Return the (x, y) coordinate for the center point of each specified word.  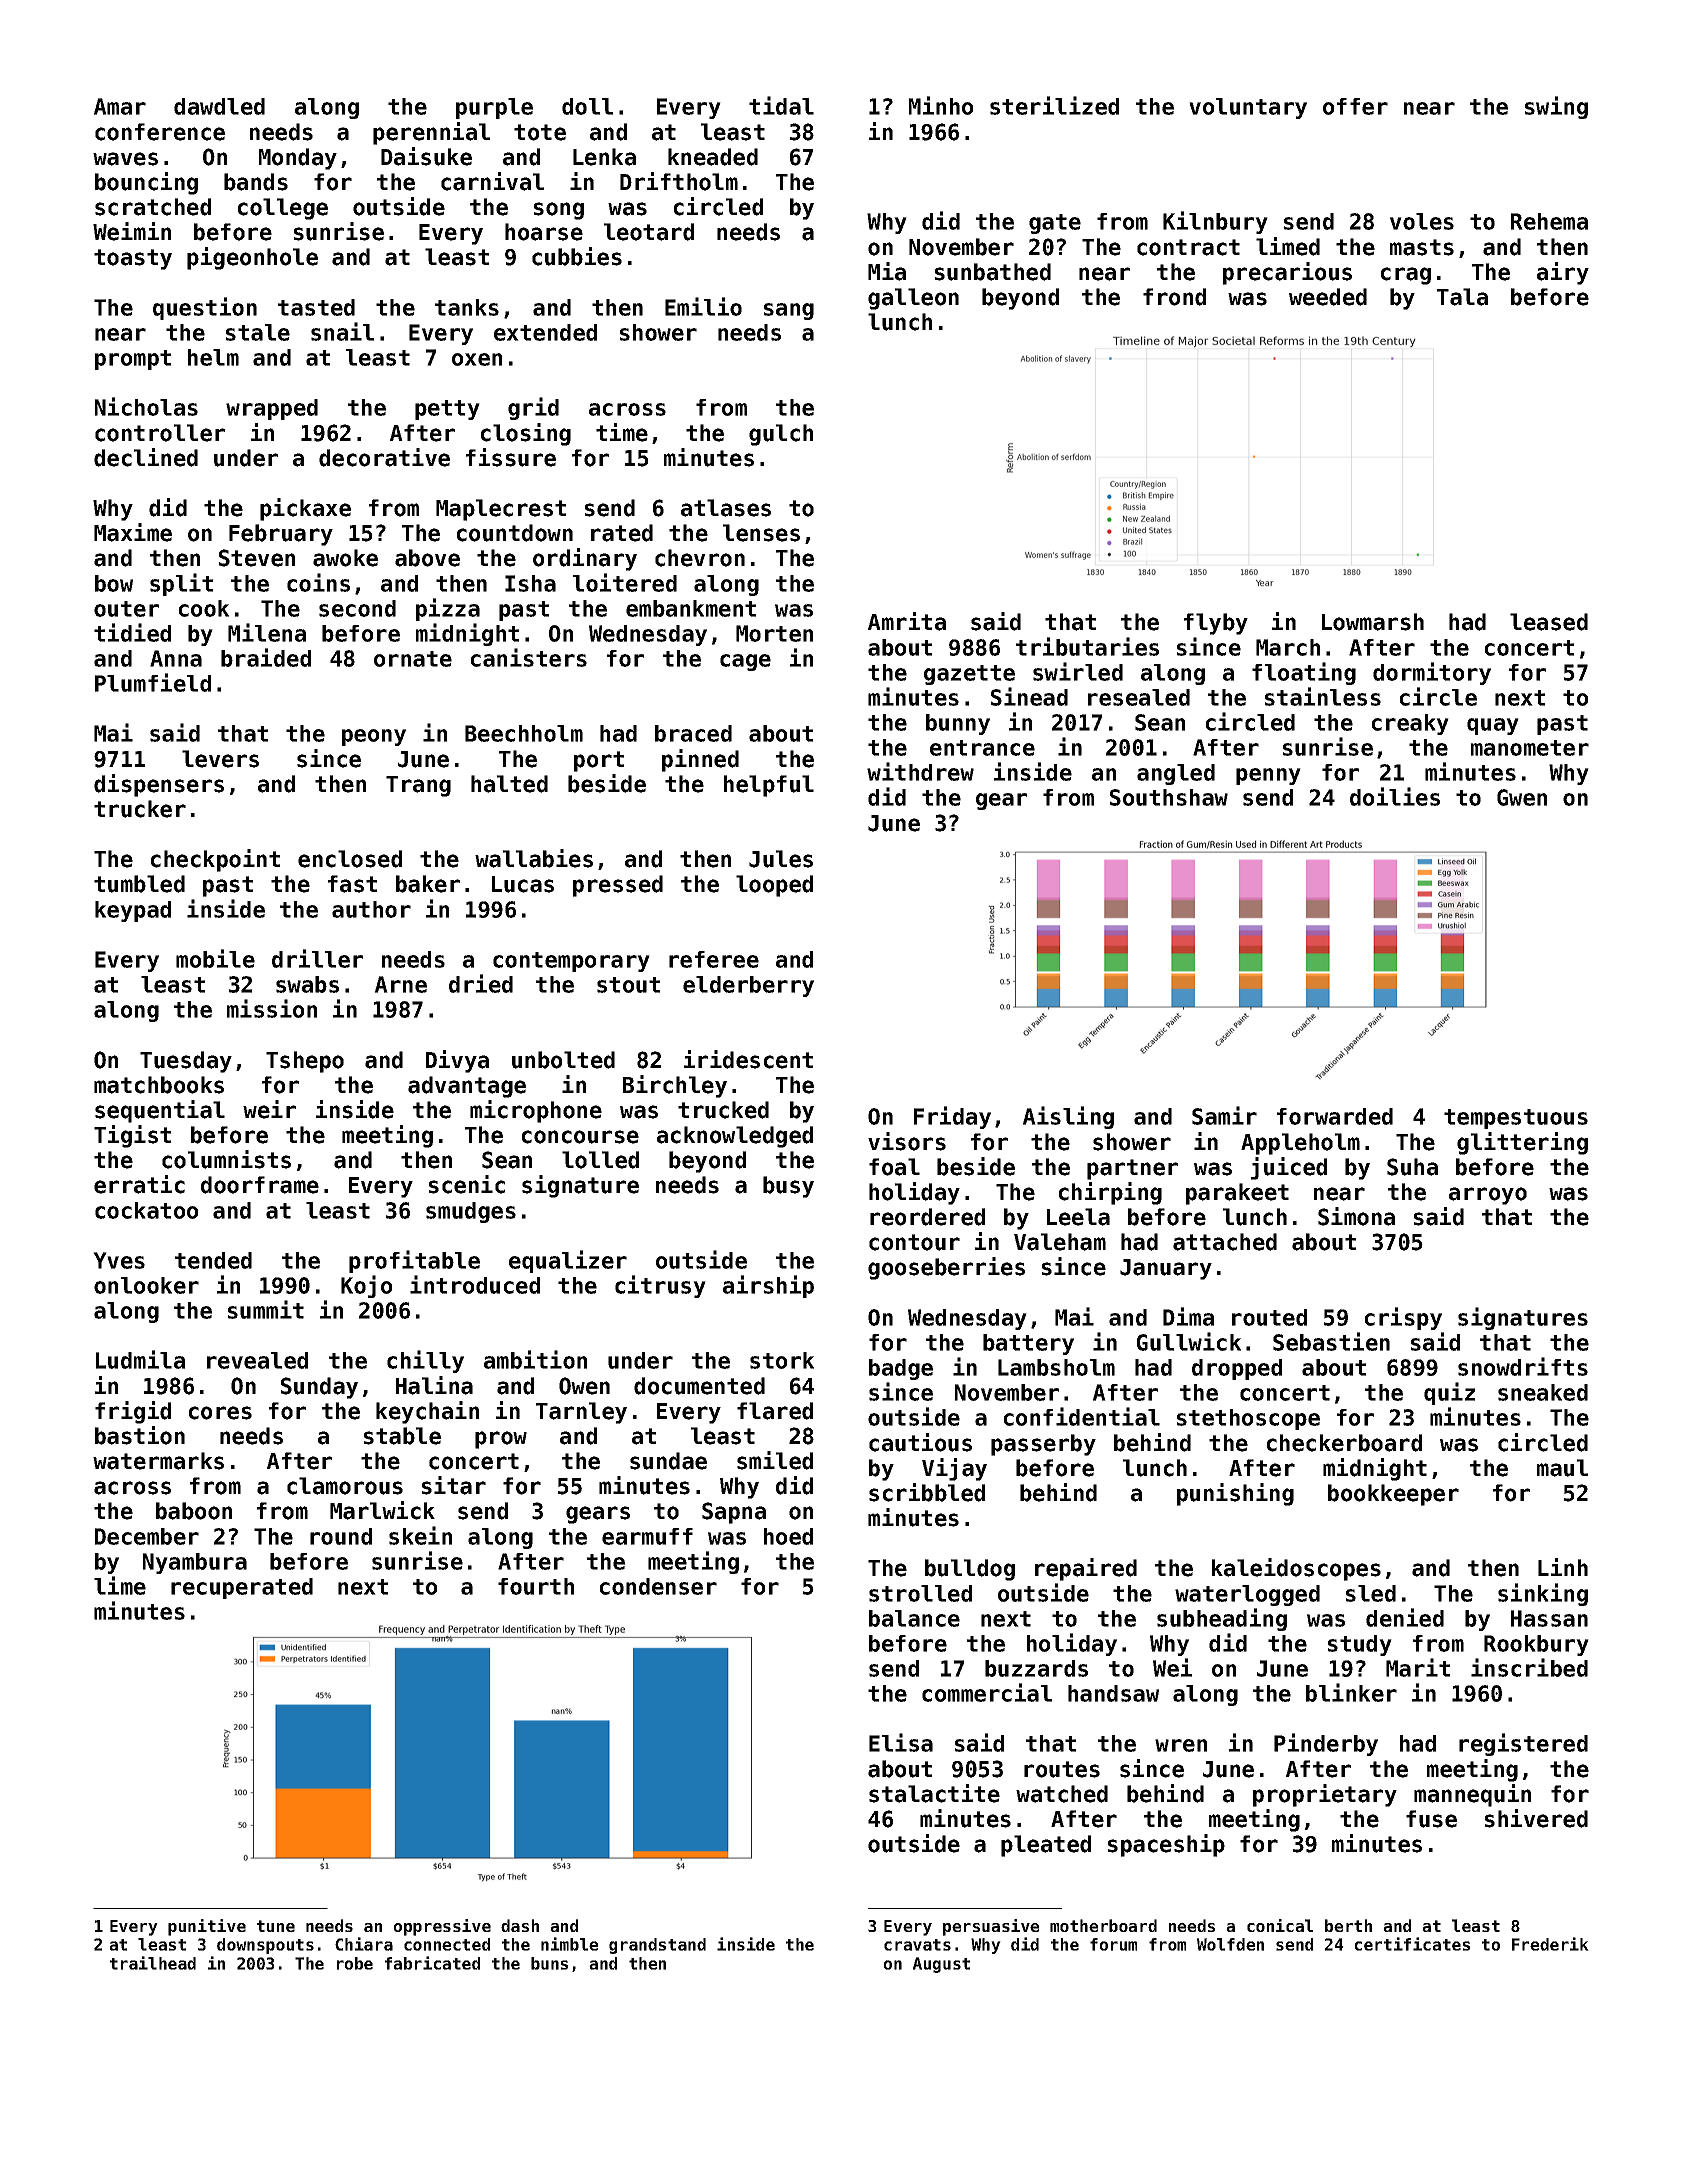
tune (276, 1926)
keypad (133, 911)
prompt (133, 360)
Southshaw (1169, 797)
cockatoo (146, 1210)
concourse (580, 1137)
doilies (1395, 796)
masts (1422, 247)
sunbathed (993, 272)
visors (907, 1141)
